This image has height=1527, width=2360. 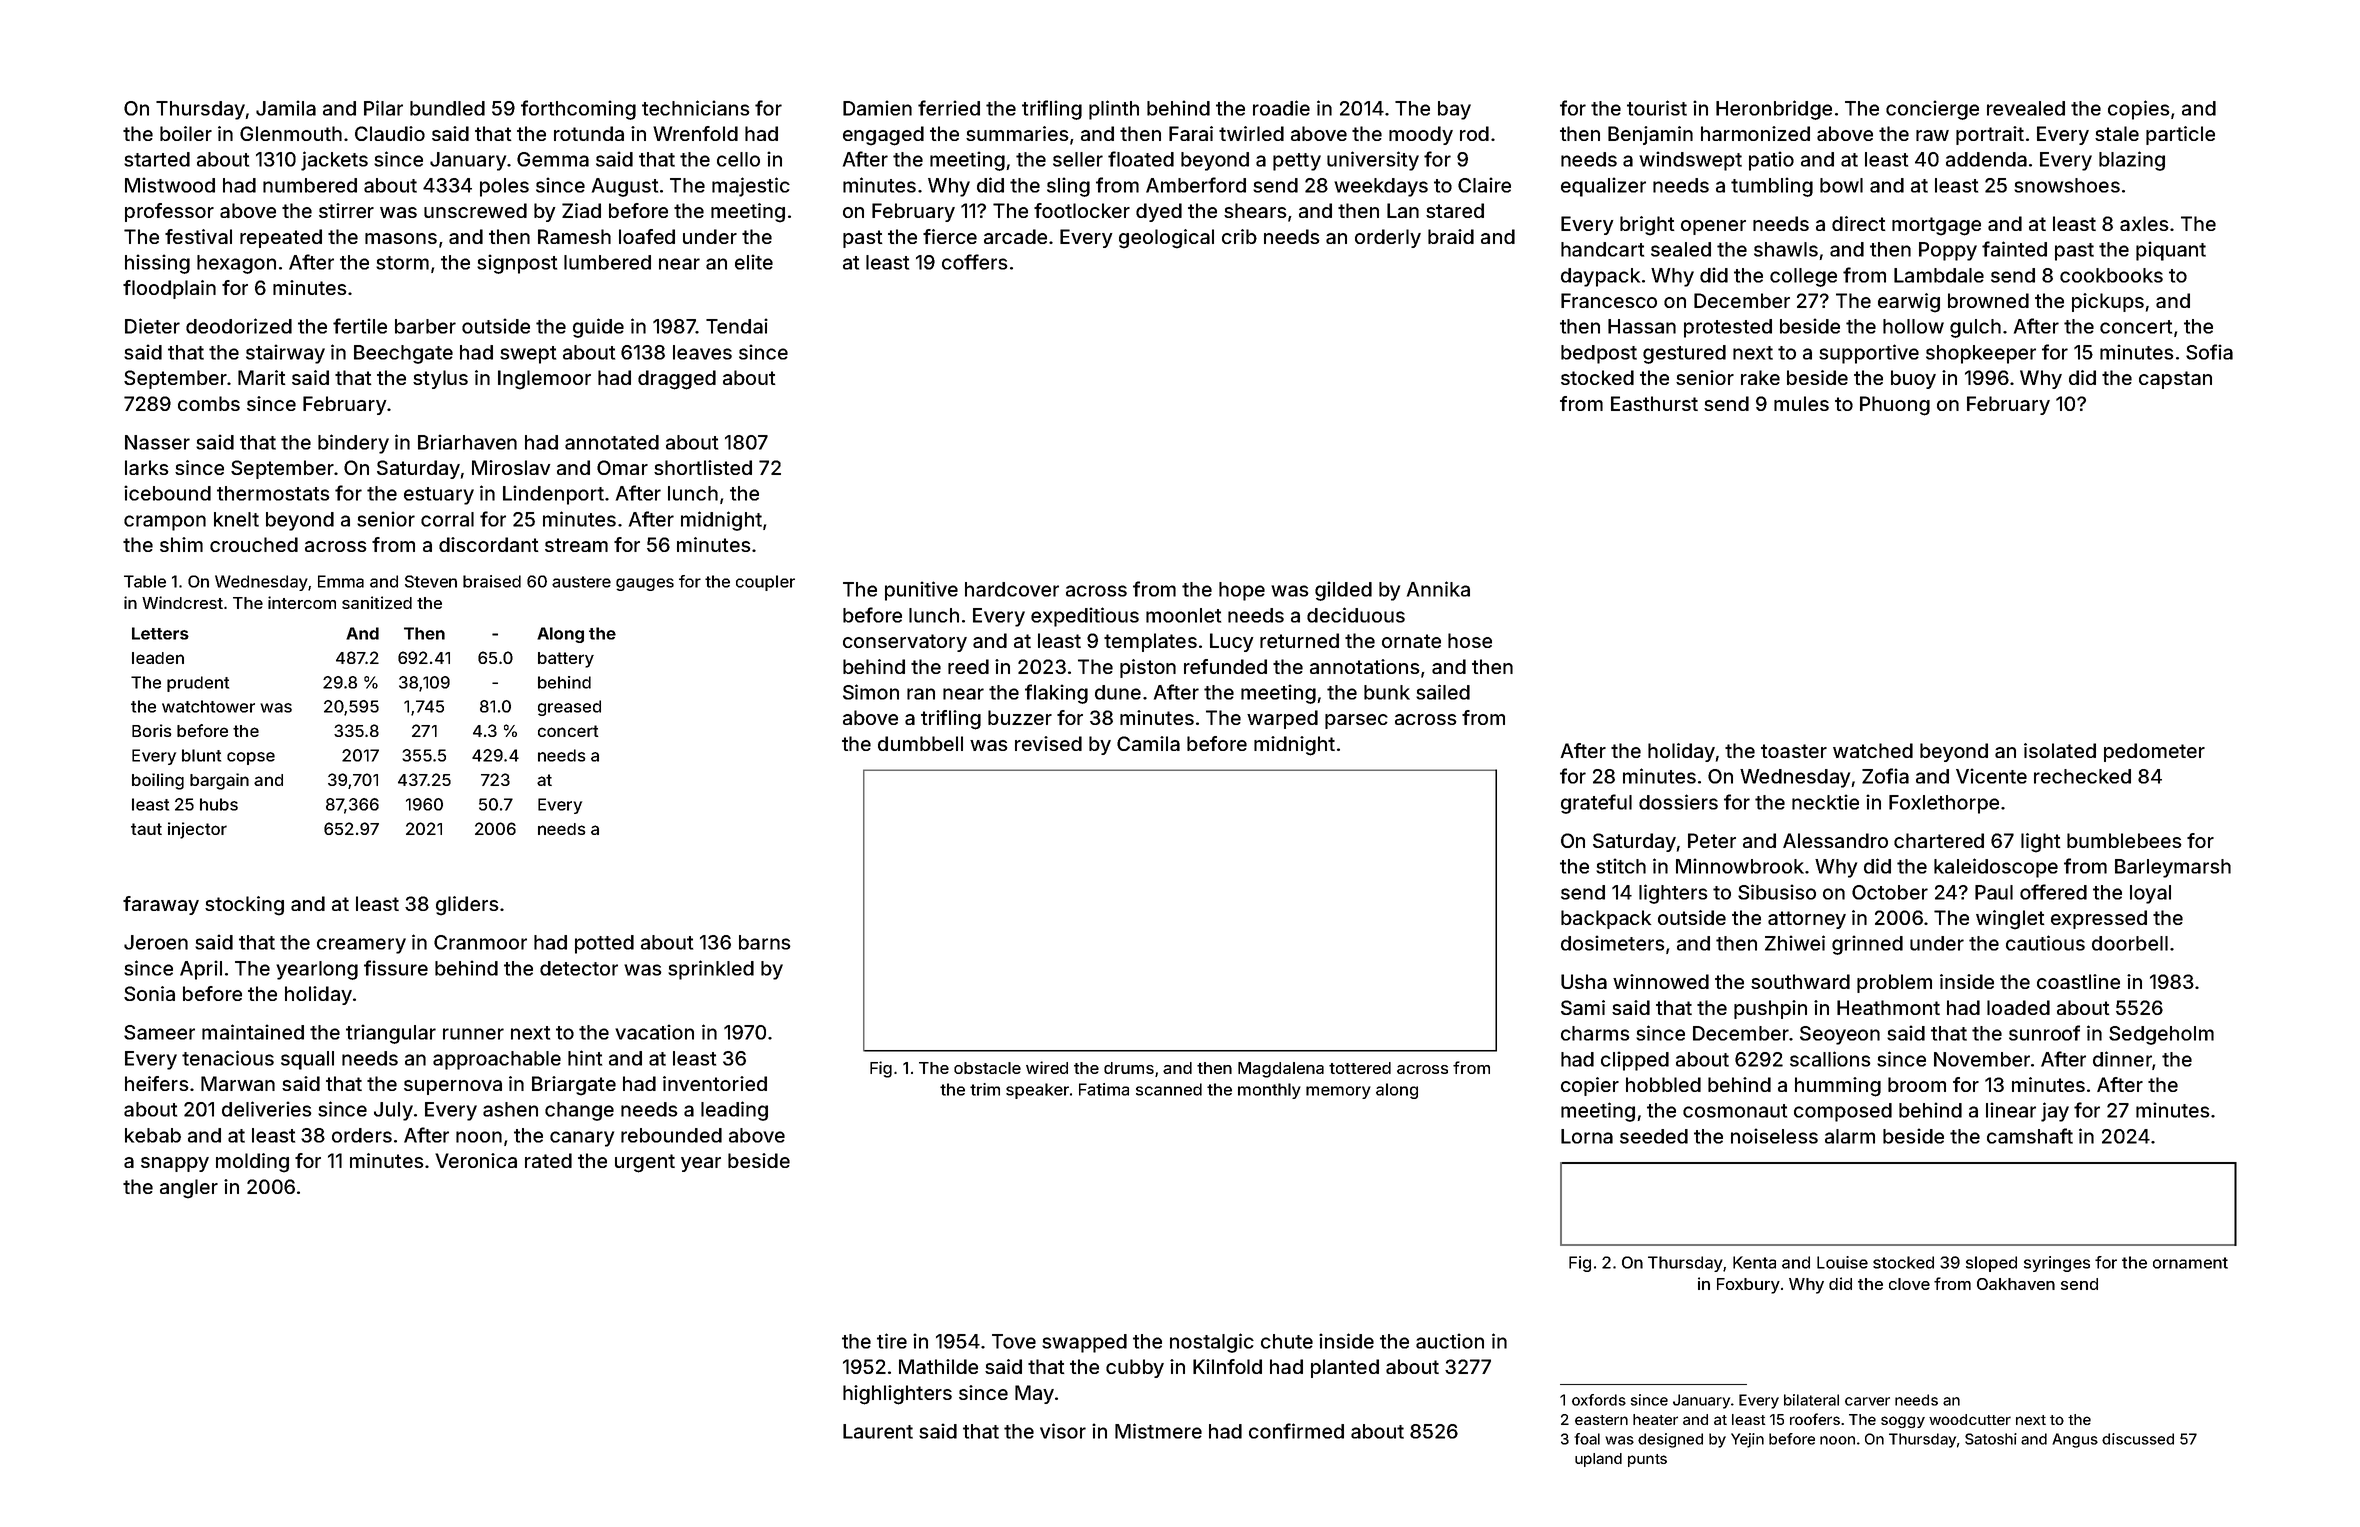 What do you see at coordinates (754, 262) in the image?
I see `elite` at bounding box center [754, 262].
